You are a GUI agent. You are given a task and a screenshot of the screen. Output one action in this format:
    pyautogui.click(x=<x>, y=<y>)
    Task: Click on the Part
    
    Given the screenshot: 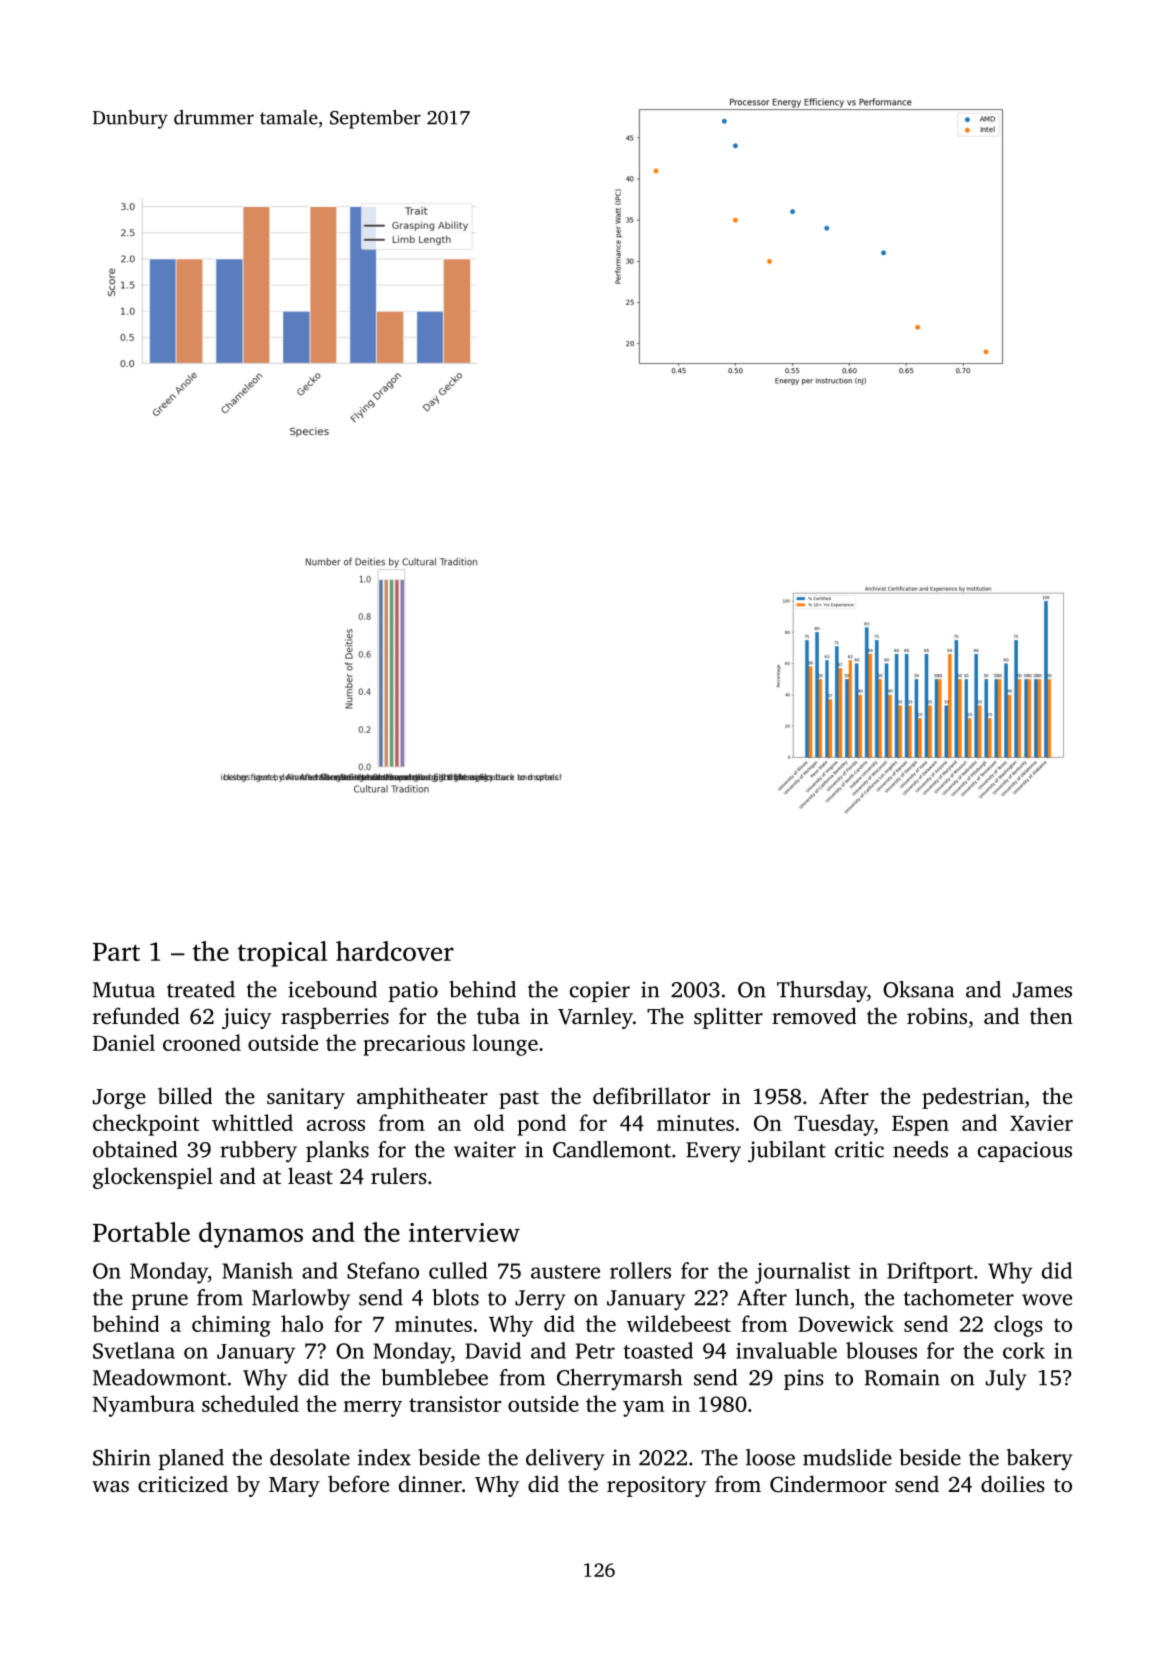 What is the action you would take?
    pyautogui.click(x=116, y=952)
